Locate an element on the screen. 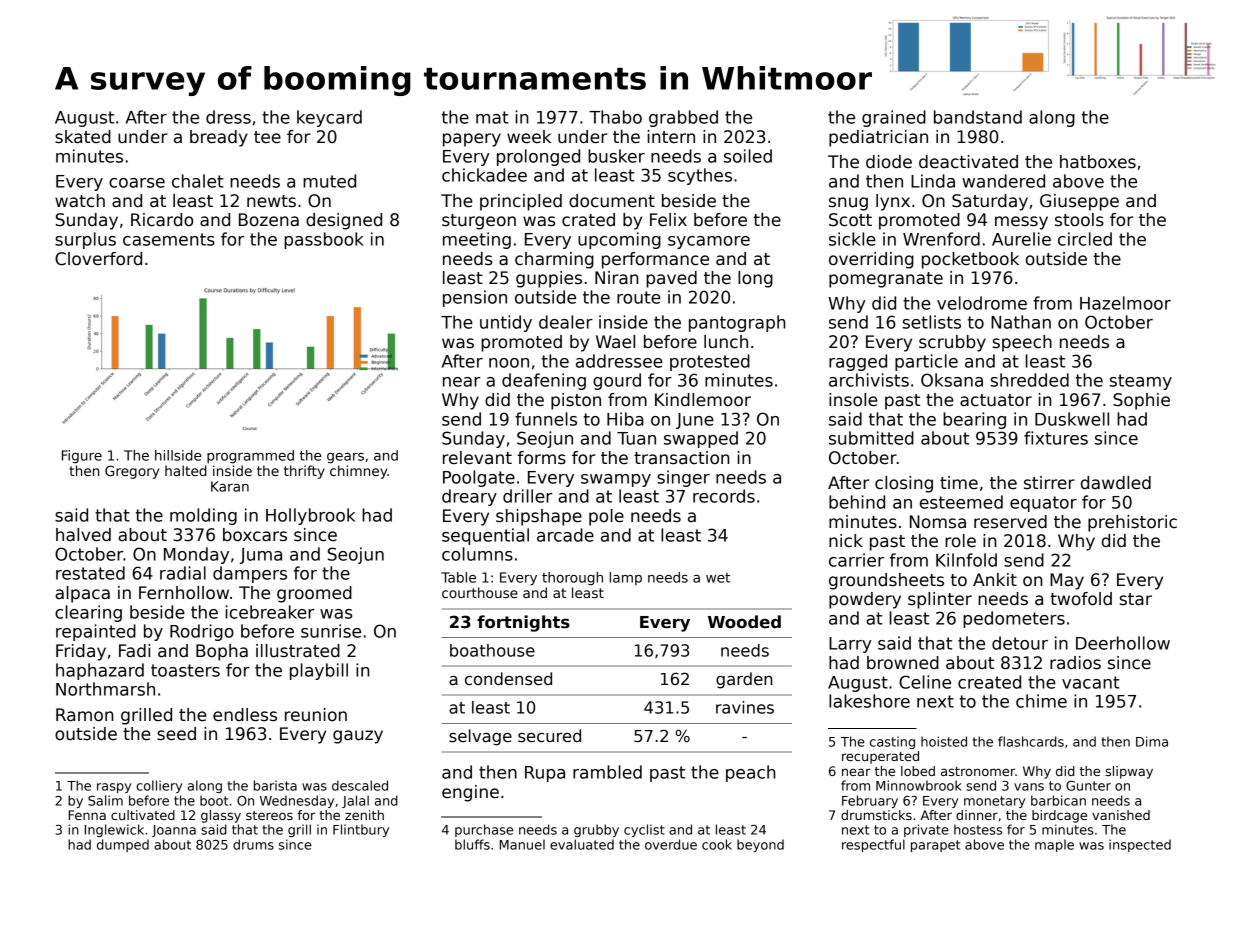 This screenshot has height=952, width=1233. deactivated is located at coordinates (968, 162).
